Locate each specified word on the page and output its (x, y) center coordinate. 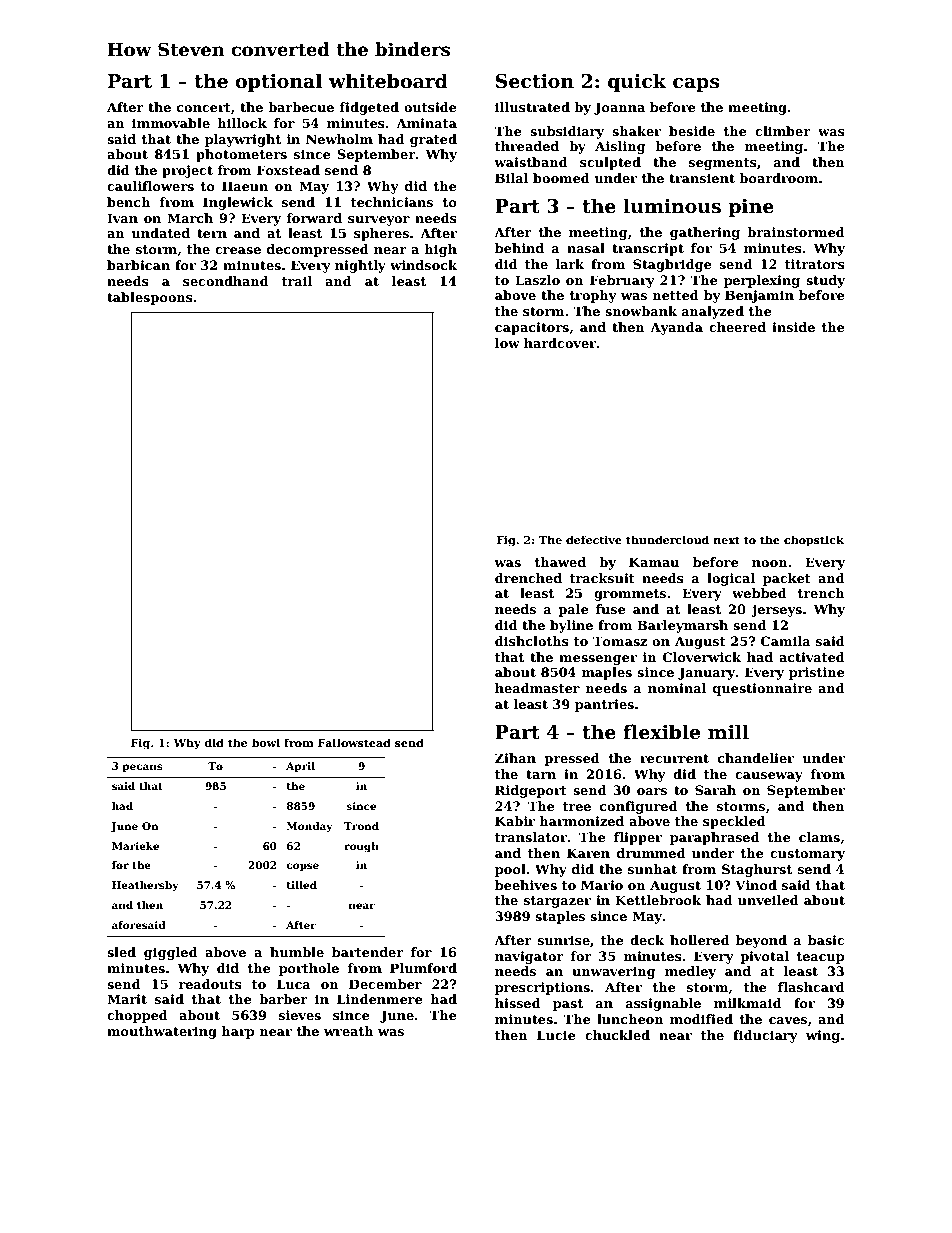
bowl (266, 742)
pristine (817, 673)
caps (696, 85)
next (727, 540)
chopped (137, 1016)
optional (278, 82)
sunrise (564, 940)
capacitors (532, 328)
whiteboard (388, 81)
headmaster (537, 688)
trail (297, 281)
